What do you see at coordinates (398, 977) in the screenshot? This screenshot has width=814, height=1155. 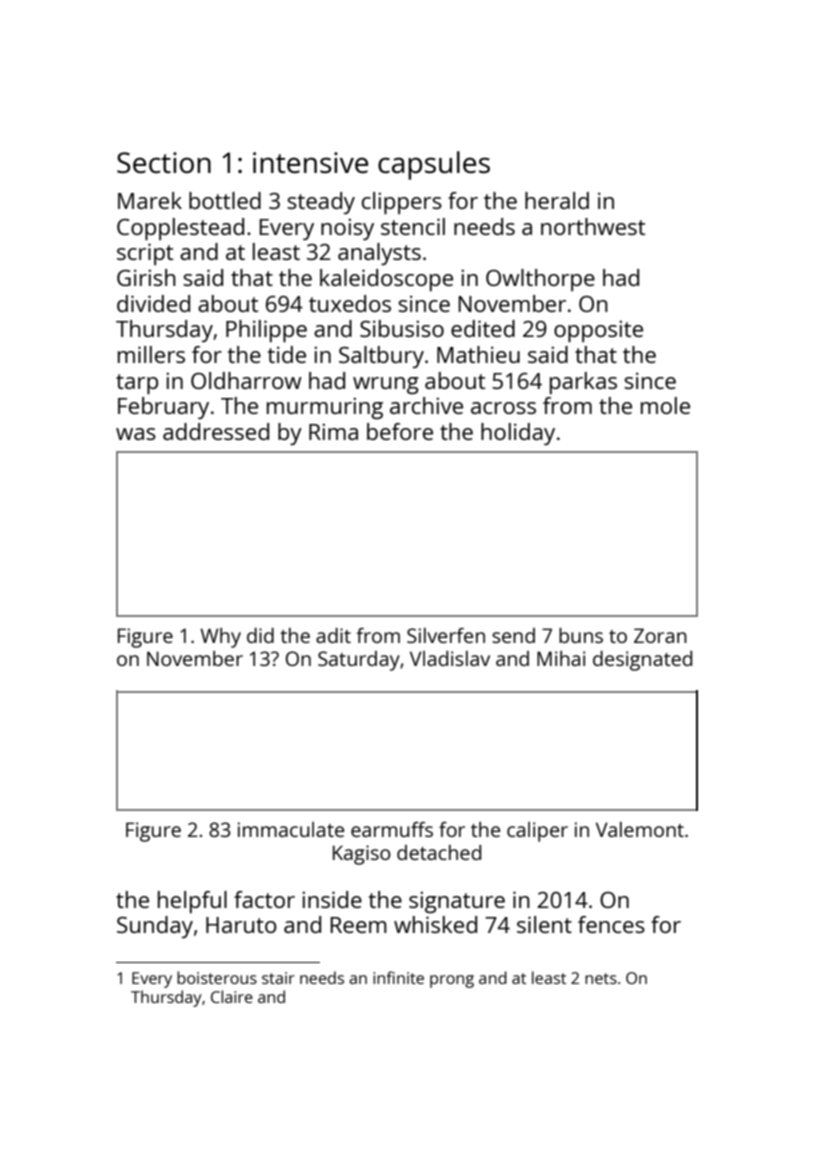 I see `infinite` at bounding box center [398, 977].
